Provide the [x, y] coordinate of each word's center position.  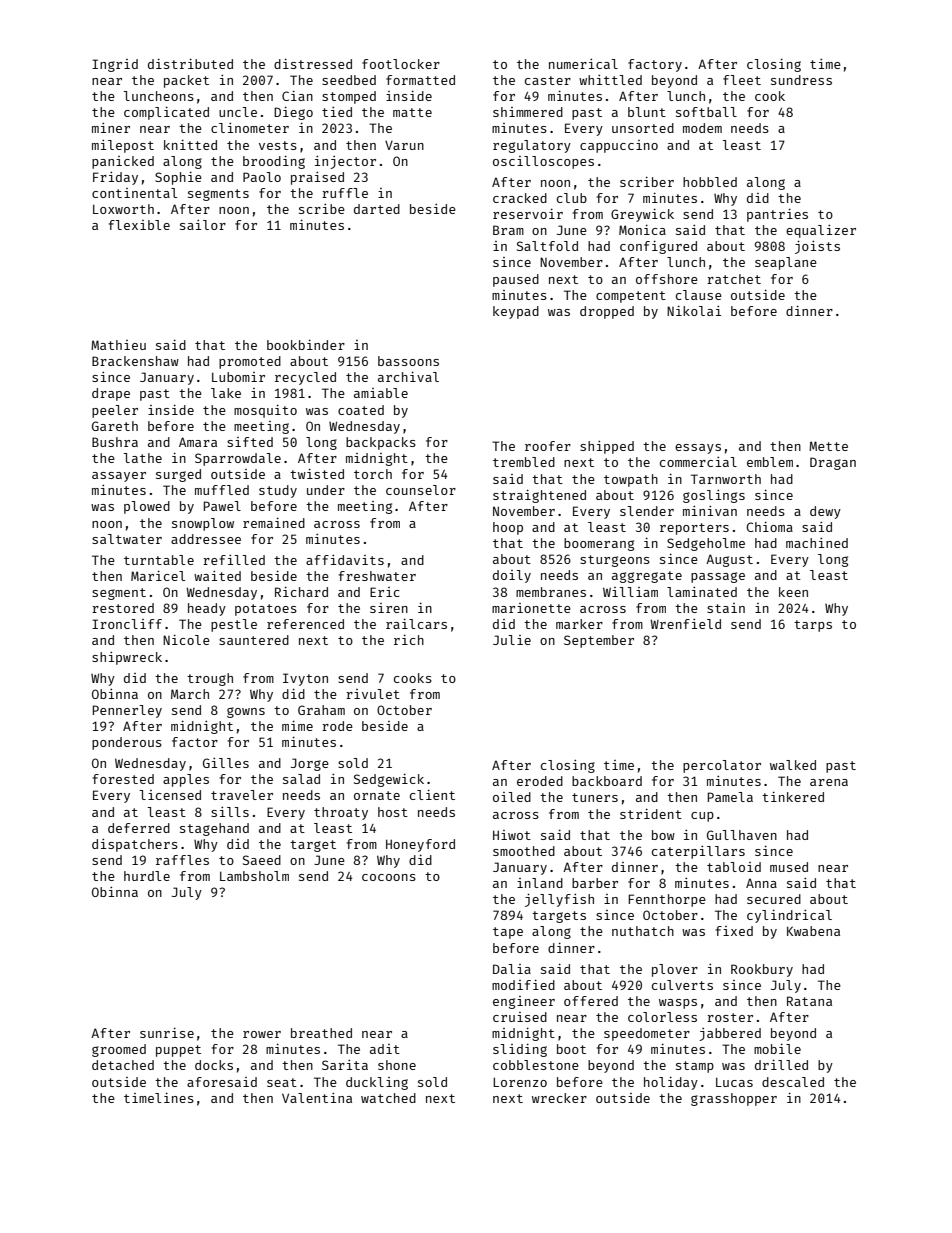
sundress [801, 80]
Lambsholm [254, 876]
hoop [508, 528]
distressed [313, 63]
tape [508, 933]
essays [698, 449]
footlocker [401, 64]
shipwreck [127, 658]
